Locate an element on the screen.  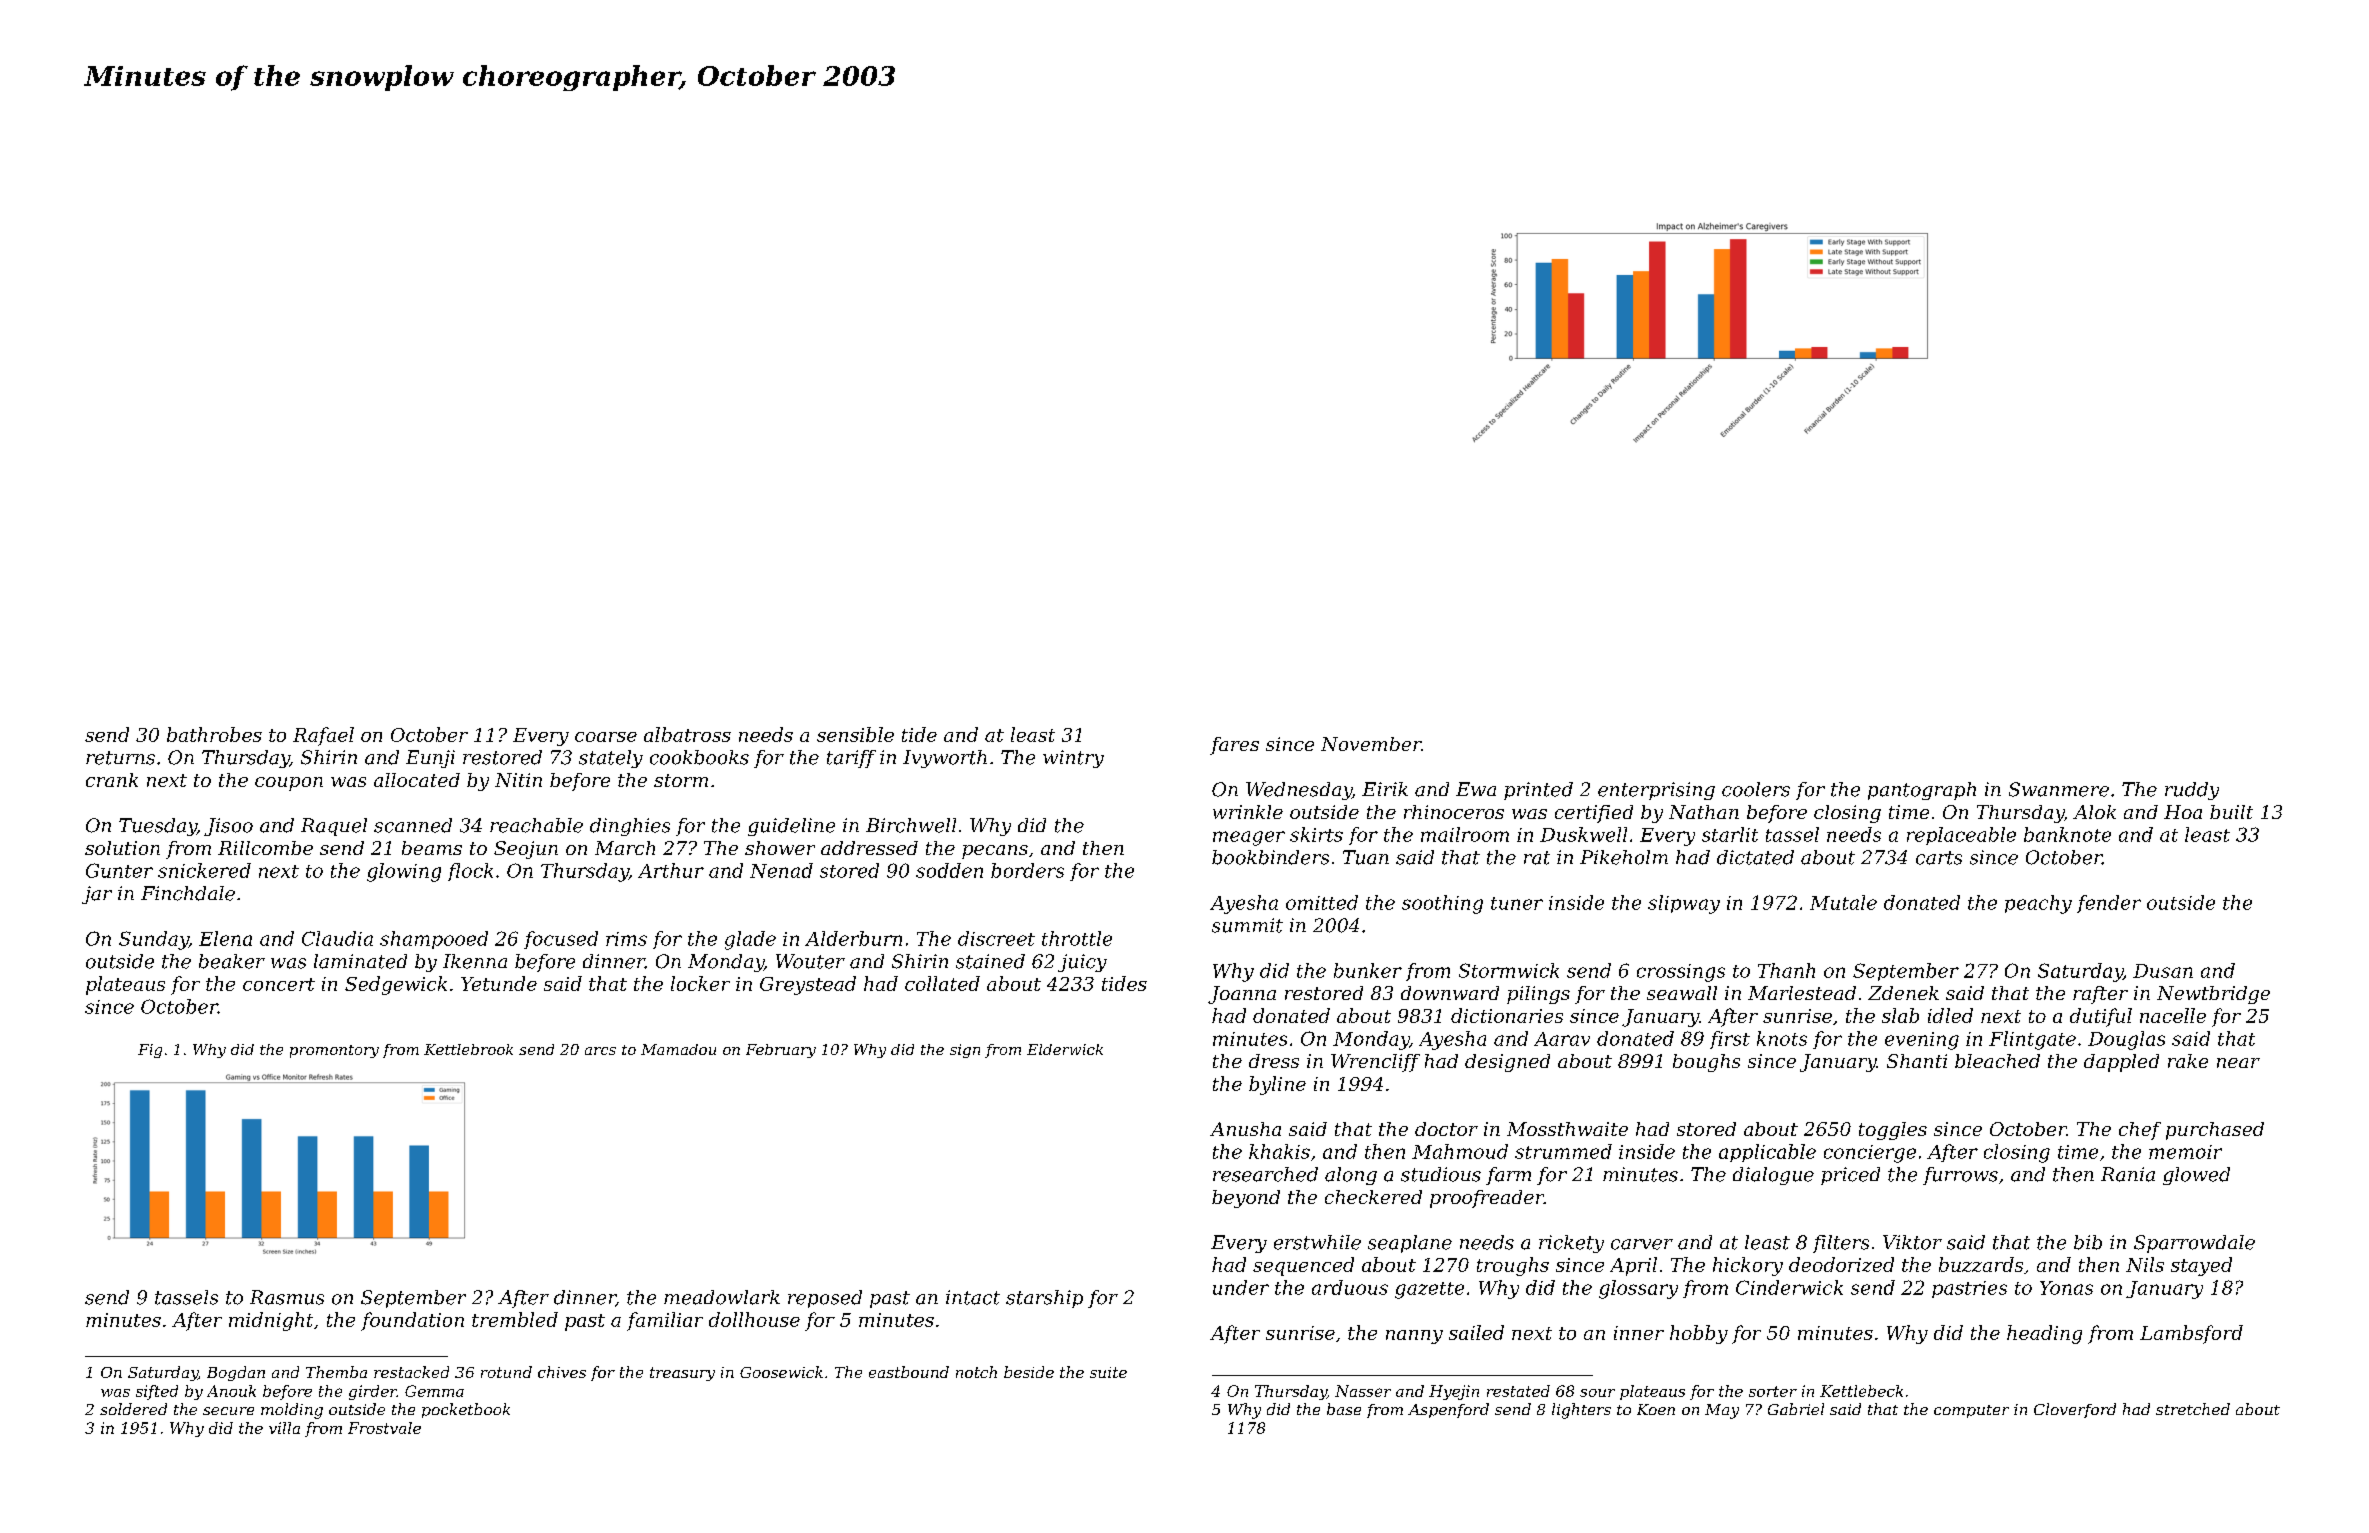
purchased is located at coordinates (2215, 1131).
